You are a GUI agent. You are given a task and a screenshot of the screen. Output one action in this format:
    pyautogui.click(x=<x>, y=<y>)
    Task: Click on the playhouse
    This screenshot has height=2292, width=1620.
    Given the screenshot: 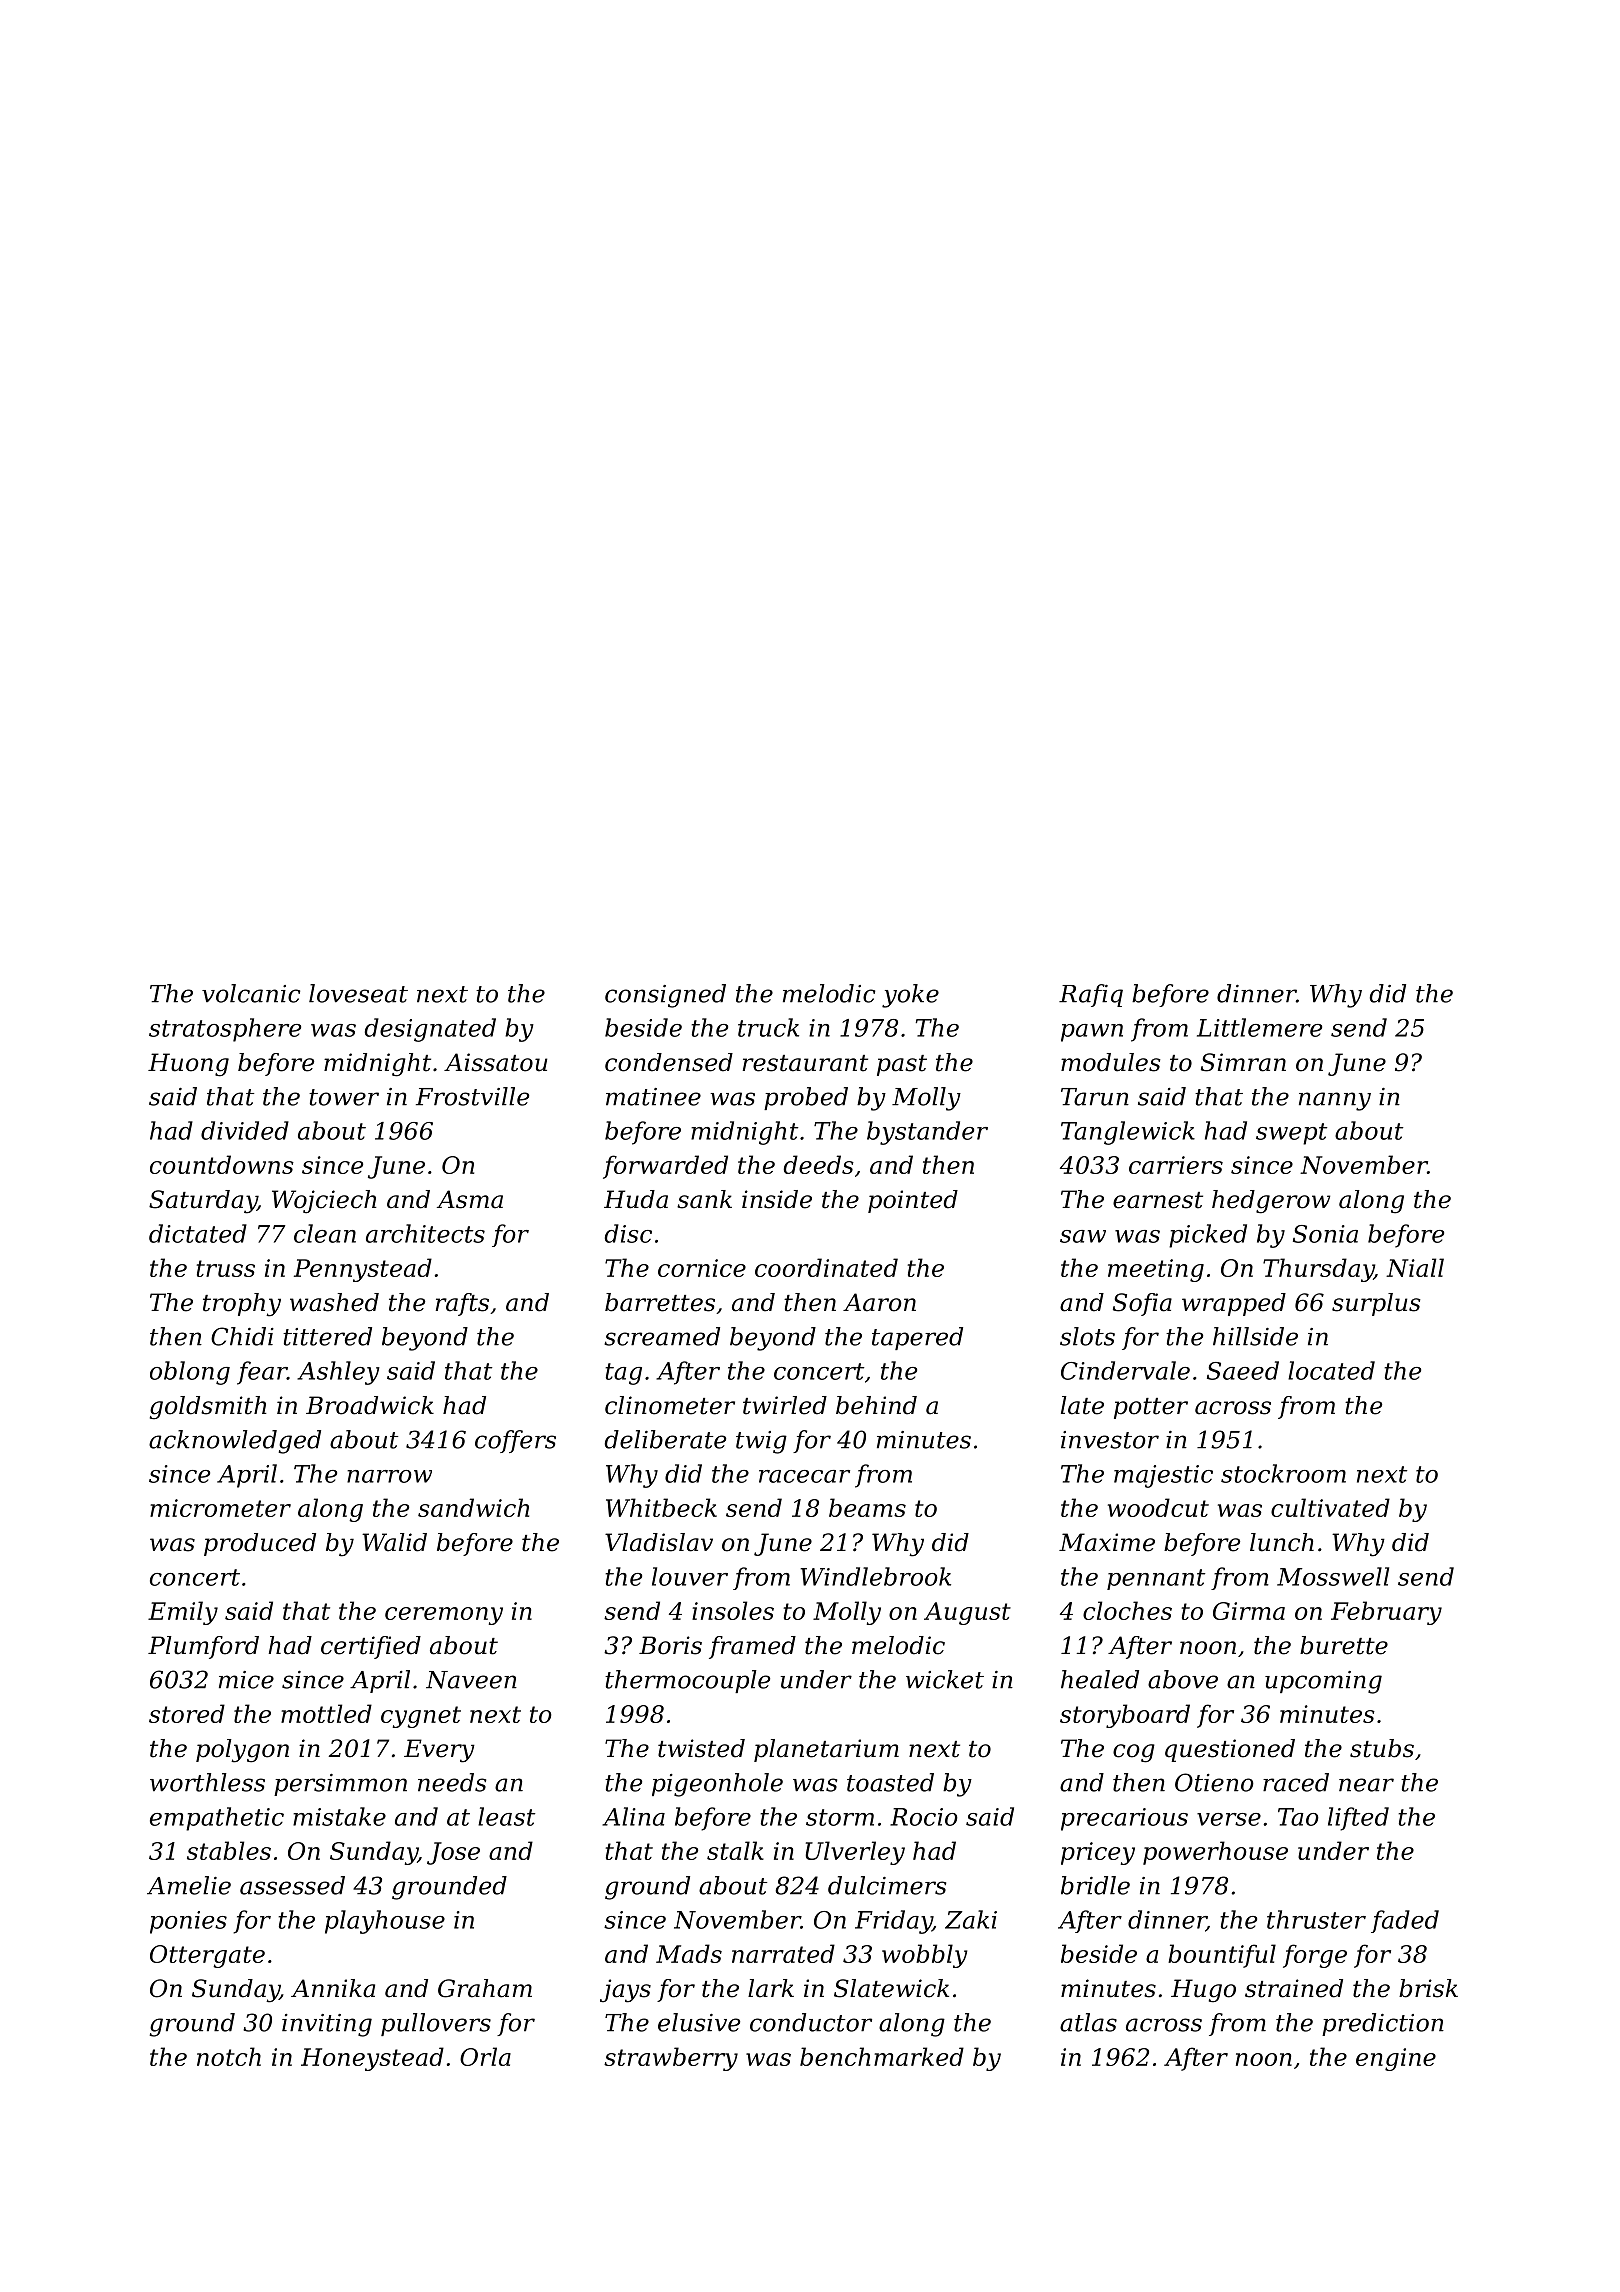 What is the action you would take?
    pyautogui.click(x=385, y=1922)
